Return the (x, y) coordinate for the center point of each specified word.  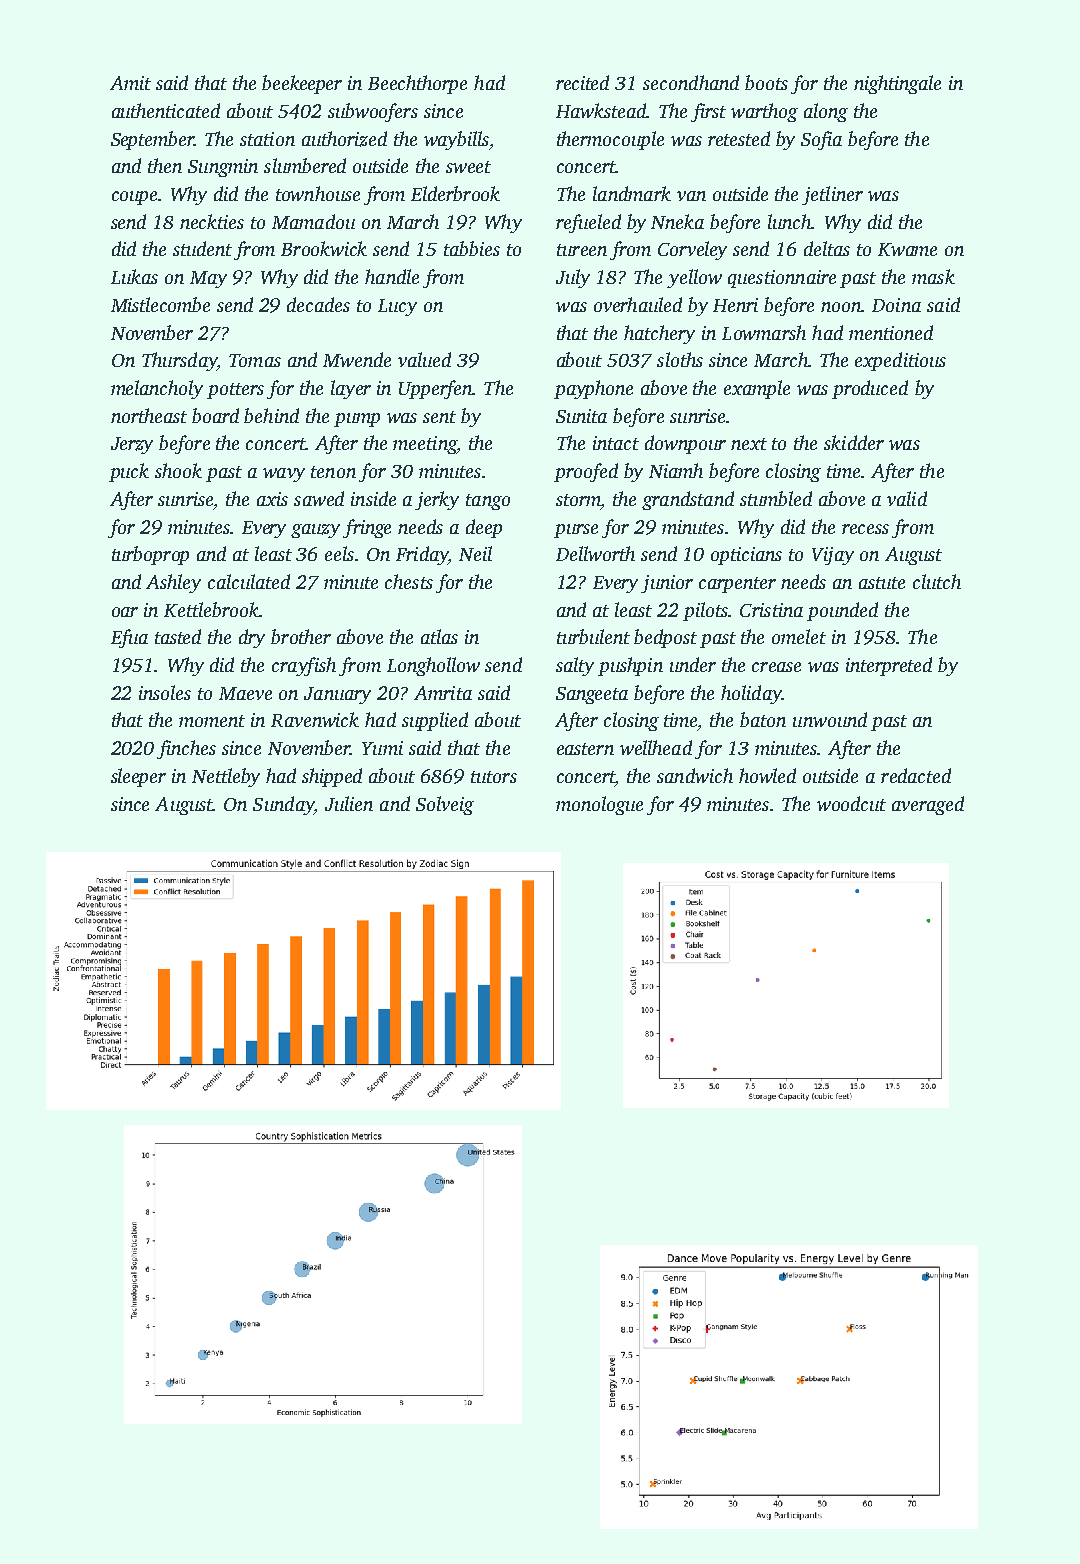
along (826, 112)
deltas (827, 248)
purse (576, 531)
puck (129, 472)
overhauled (638, 304)
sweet (468, 167)
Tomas (255, 360)
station (267, 139)
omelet (799, 636)
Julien (349, 803)
